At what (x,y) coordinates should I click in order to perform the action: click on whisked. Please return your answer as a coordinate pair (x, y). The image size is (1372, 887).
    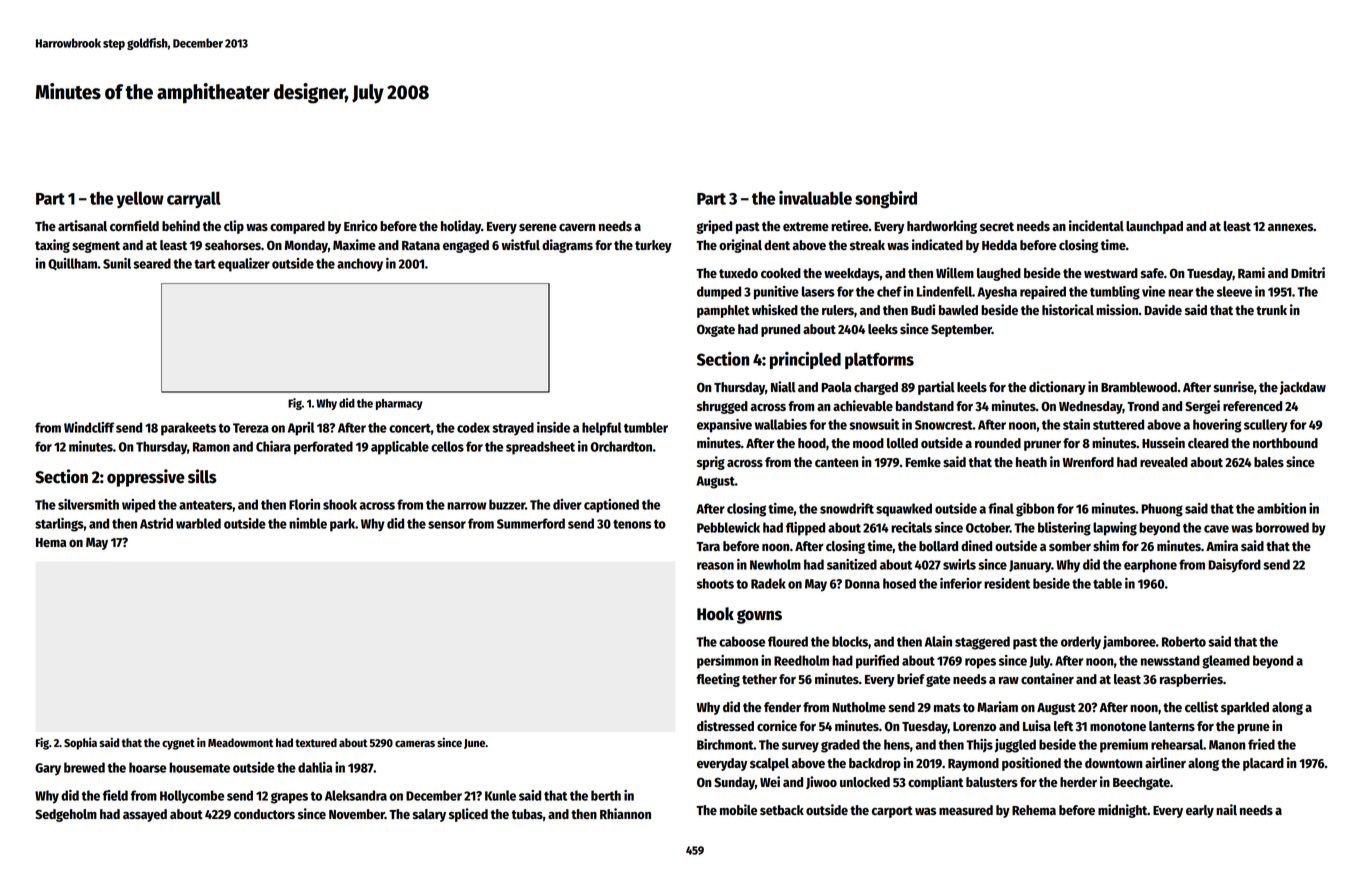
    Looking at the image, I should click on (775, 309).
